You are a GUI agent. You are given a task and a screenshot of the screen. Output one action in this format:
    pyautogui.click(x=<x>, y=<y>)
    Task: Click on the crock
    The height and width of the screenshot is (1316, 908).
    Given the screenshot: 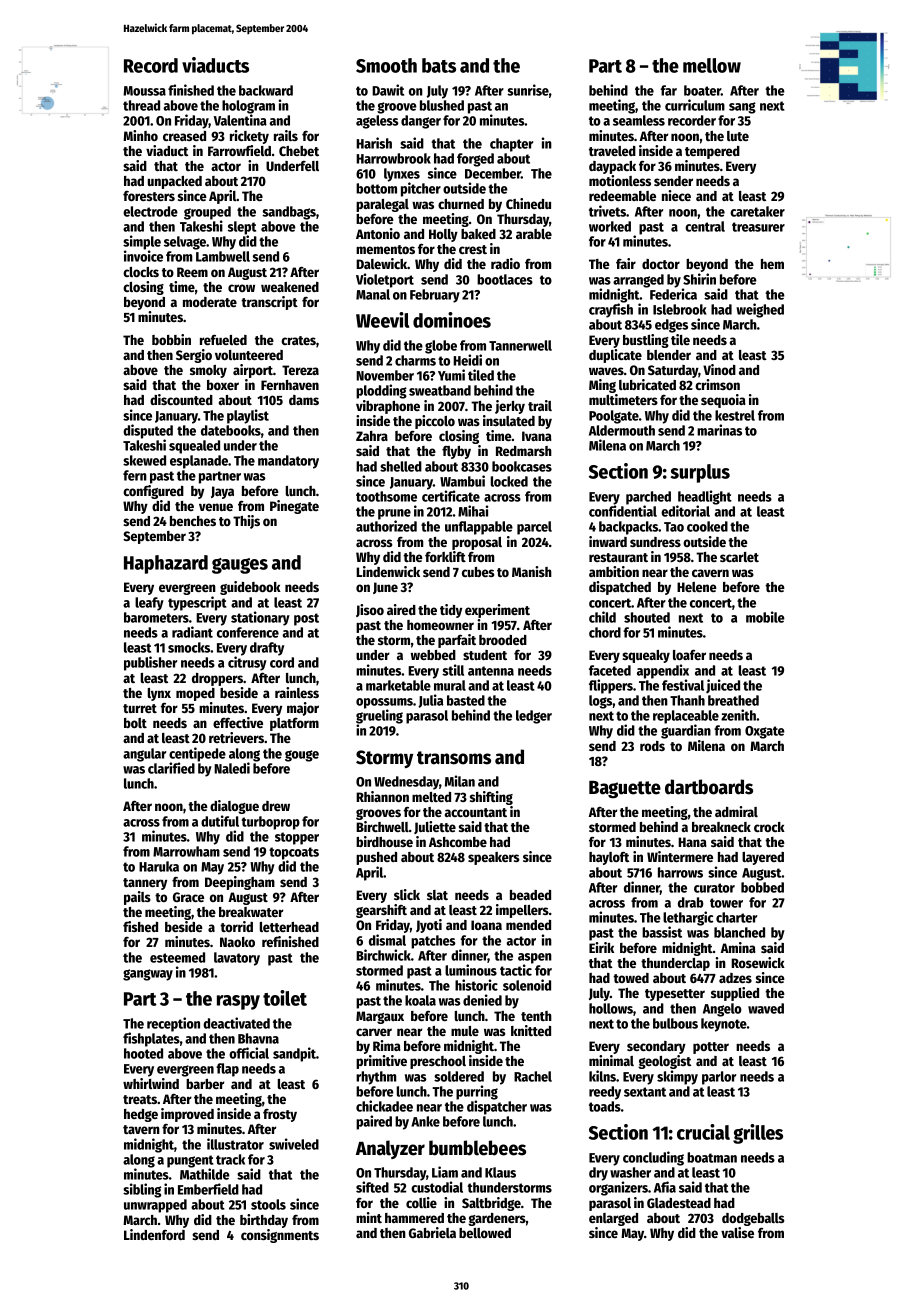 What is the action you would take?
    pyautogui.click(x=769, y=827)
